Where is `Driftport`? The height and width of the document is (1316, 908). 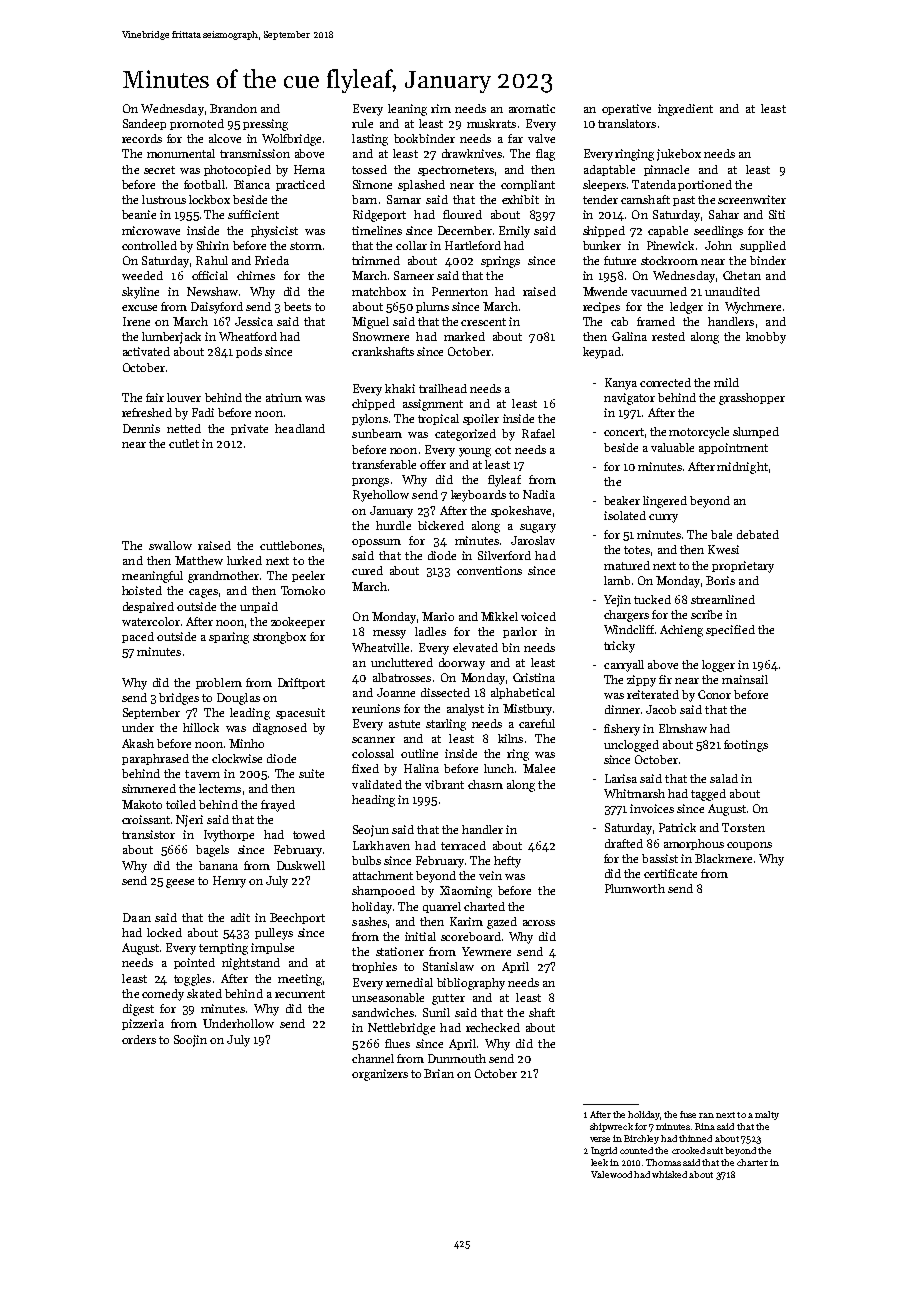
Driftport is located at coordinates (301, 683).
